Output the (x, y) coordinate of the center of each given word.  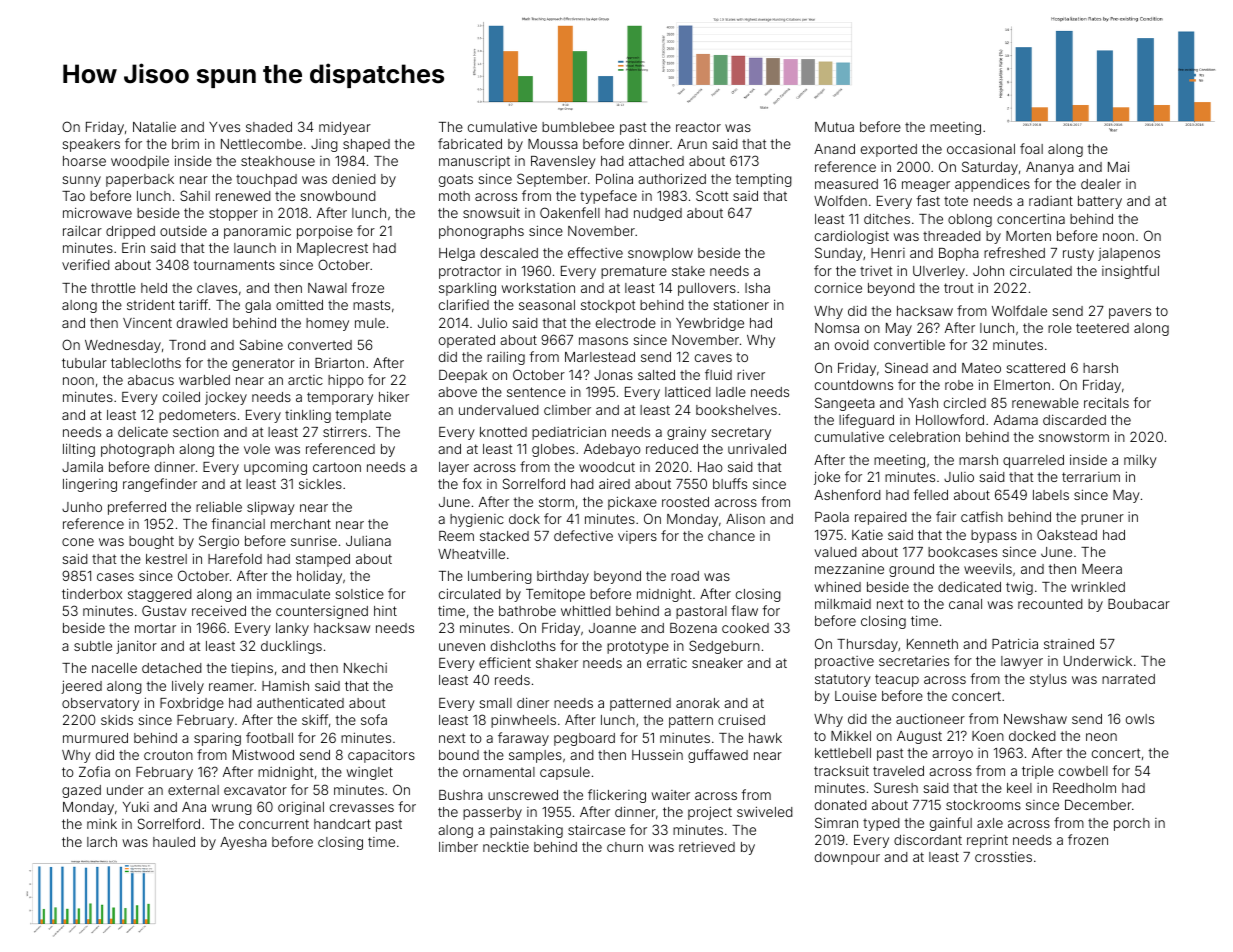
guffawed (718, 756)
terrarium (1091, 477)
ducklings (291, 647)
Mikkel (851, 735)
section (196, 431)
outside (183, 230)
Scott (712, 195)
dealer (1101, 184)
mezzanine (849, 569)
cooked (745, 628)
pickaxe (632, 503)
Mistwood (263, 754)
